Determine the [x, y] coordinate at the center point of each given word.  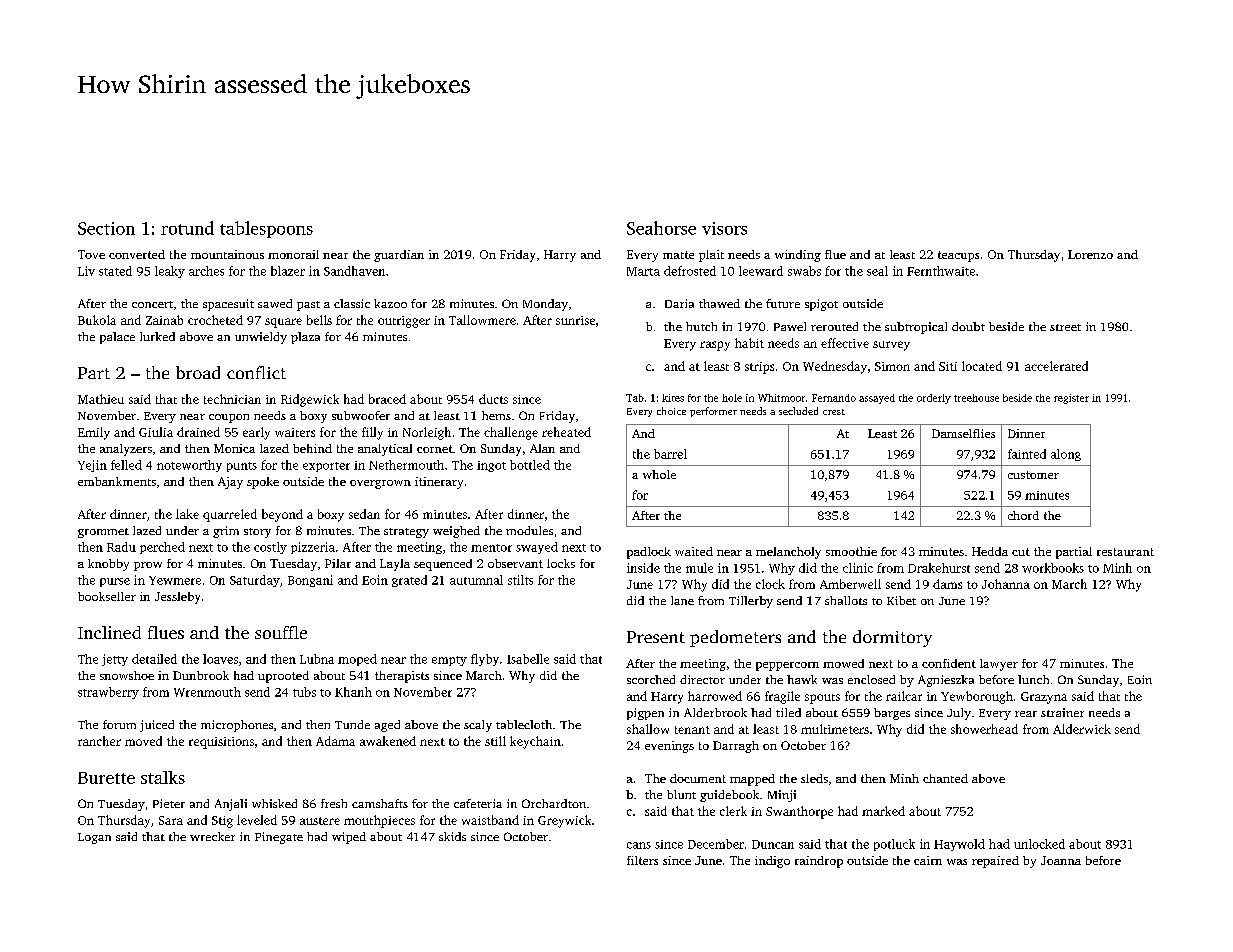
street [1065, 327]
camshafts [380, 803]
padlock [649, 553]
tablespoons [266, 229]
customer [1033, 475]
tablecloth [524, 724]
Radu [121, 547]
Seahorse [661, 228]
